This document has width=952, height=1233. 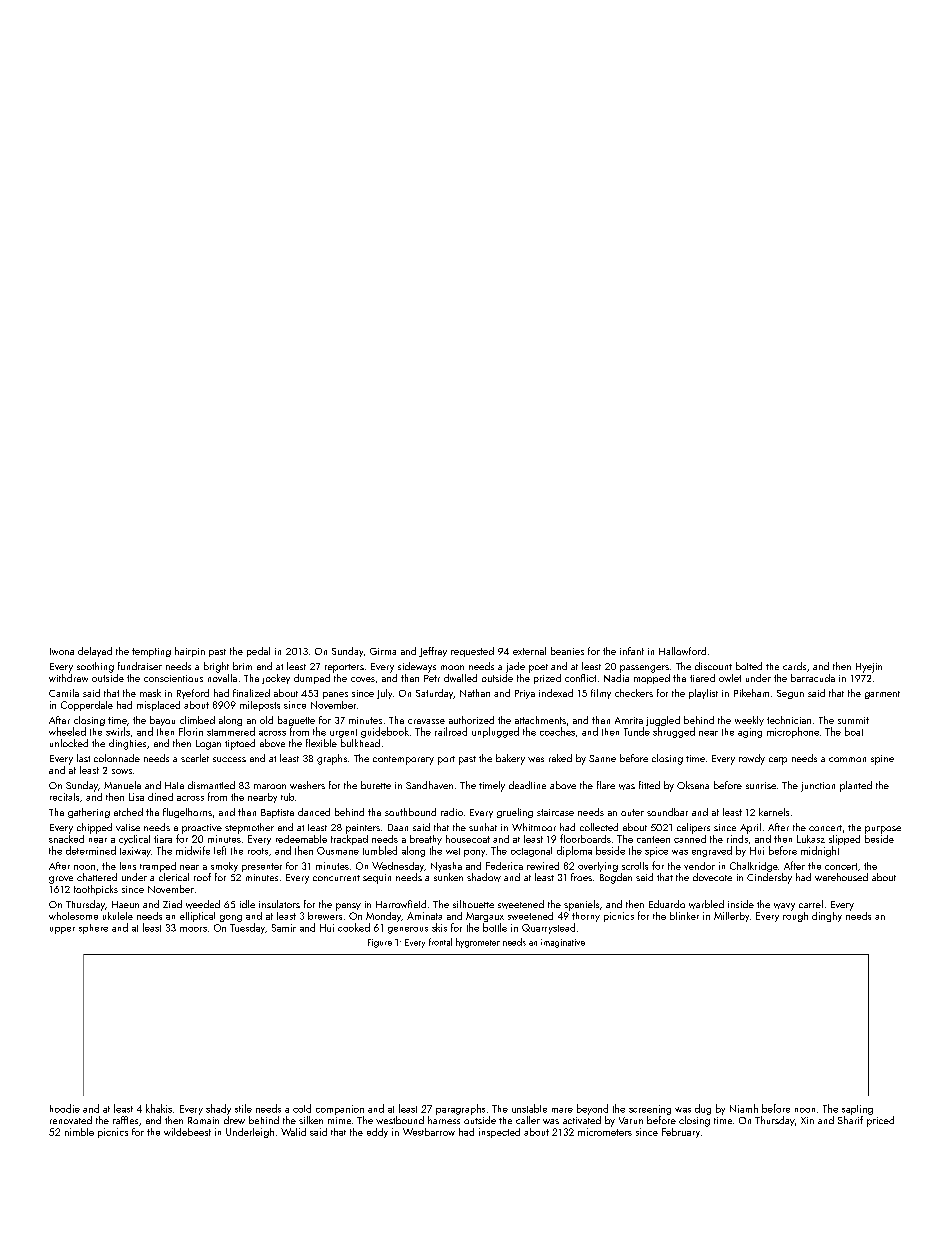 I want to click on stammered, so click(x=231, y=731).
